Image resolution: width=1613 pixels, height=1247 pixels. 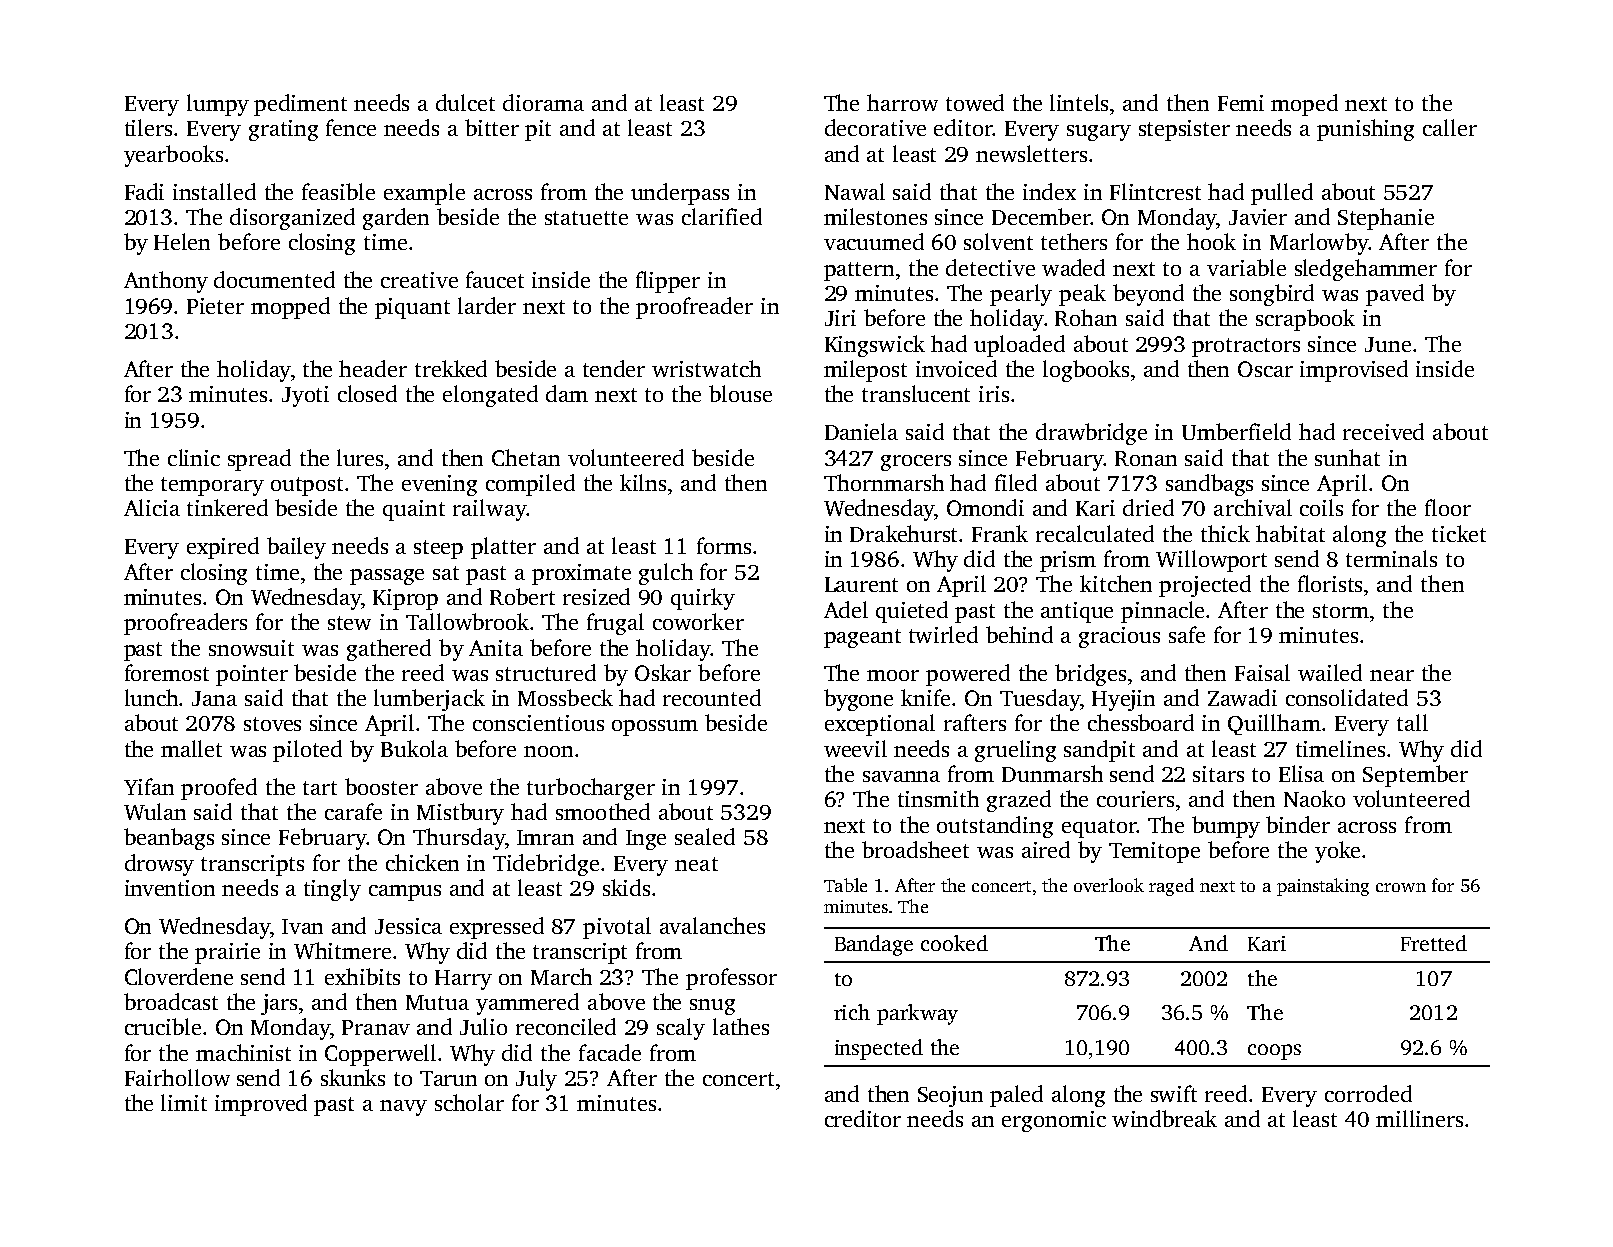 What do you see at coordinates (381, 786) in the document?
I see `booster` at bounding box center [381, 786].
